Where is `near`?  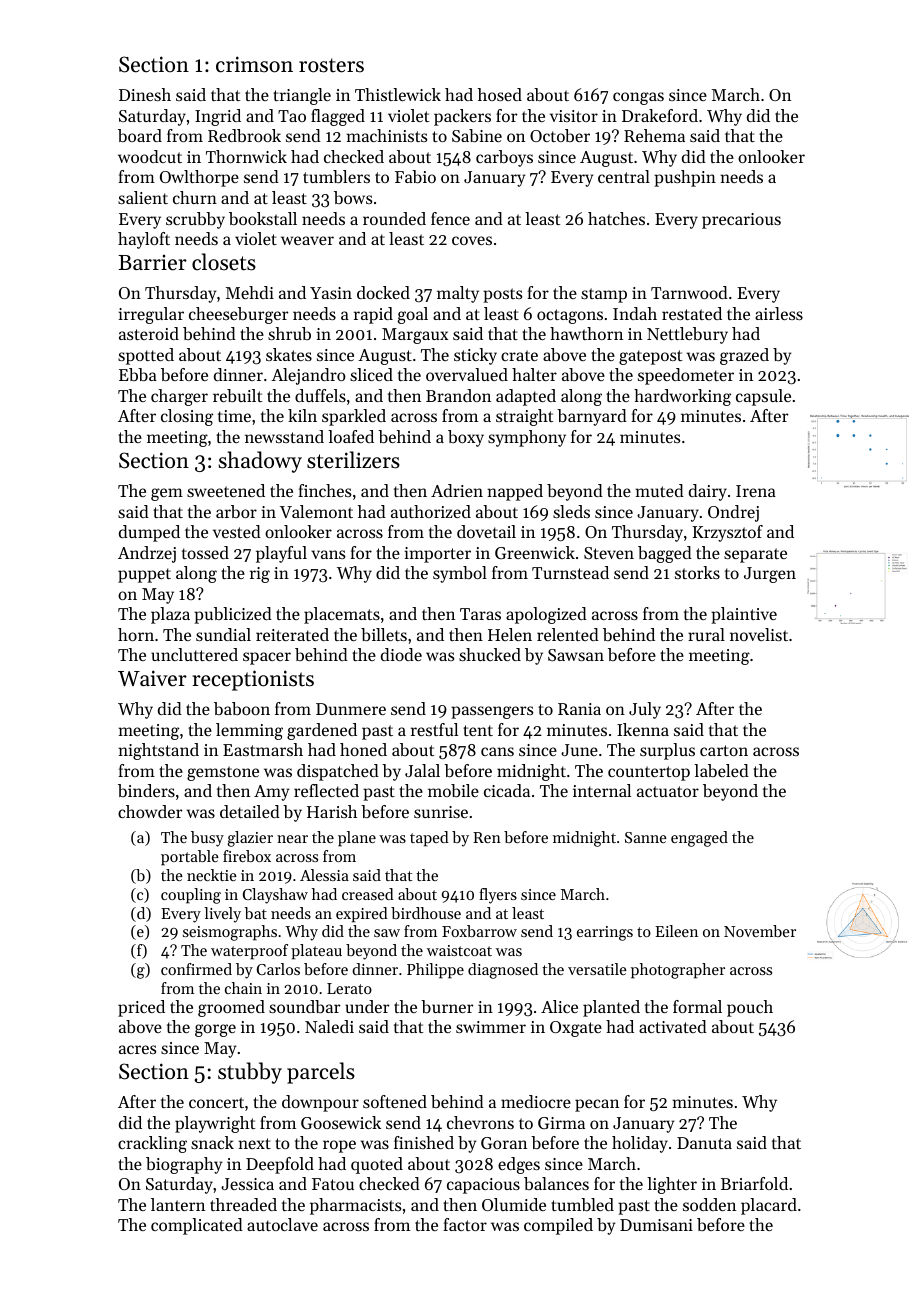 near is located at coordinates (292, 839).
